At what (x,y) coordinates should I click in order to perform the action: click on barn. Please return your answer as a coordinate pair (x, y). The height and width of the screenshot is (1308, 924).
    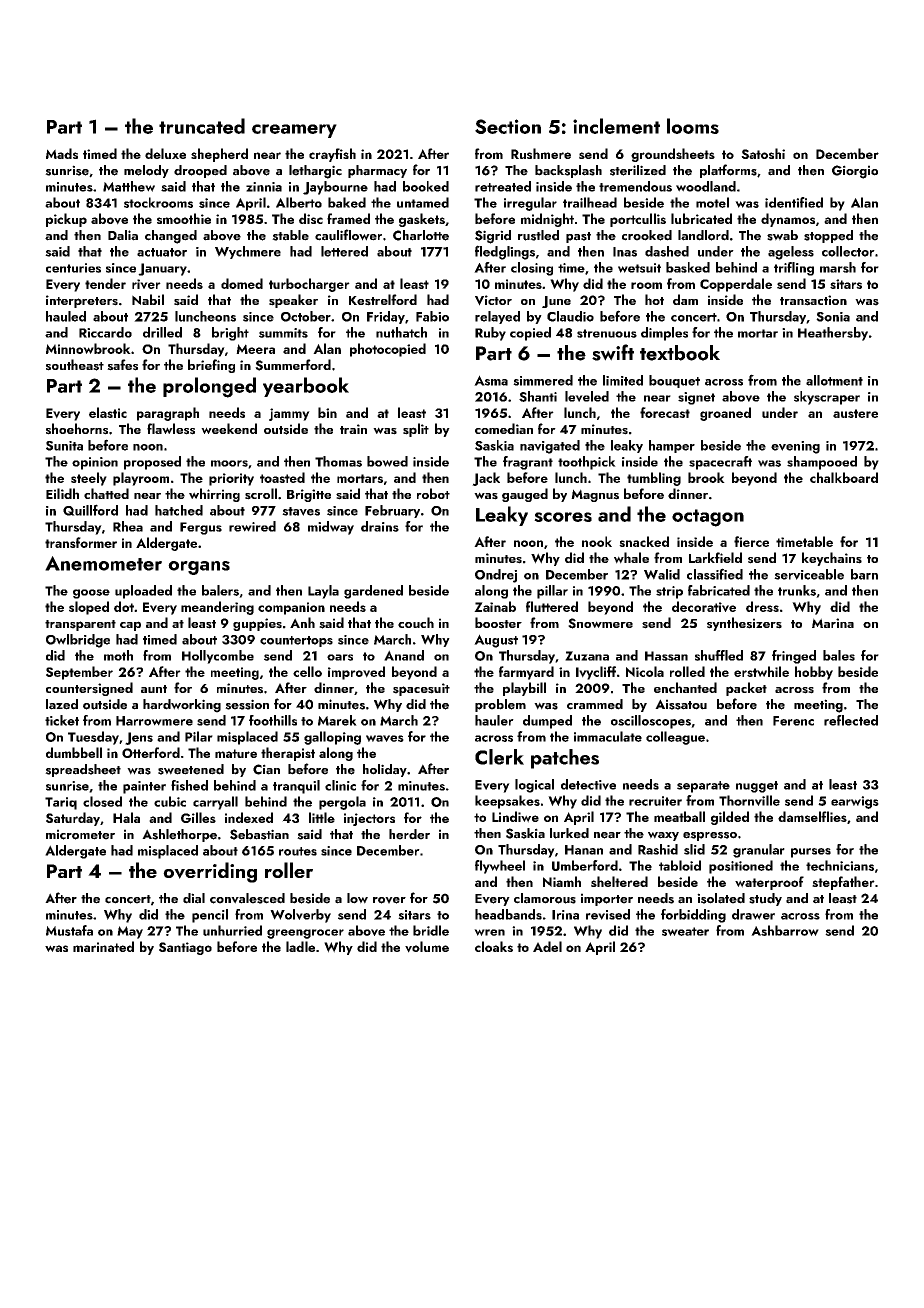
    Looking at the image, I should click on (864, 574).
